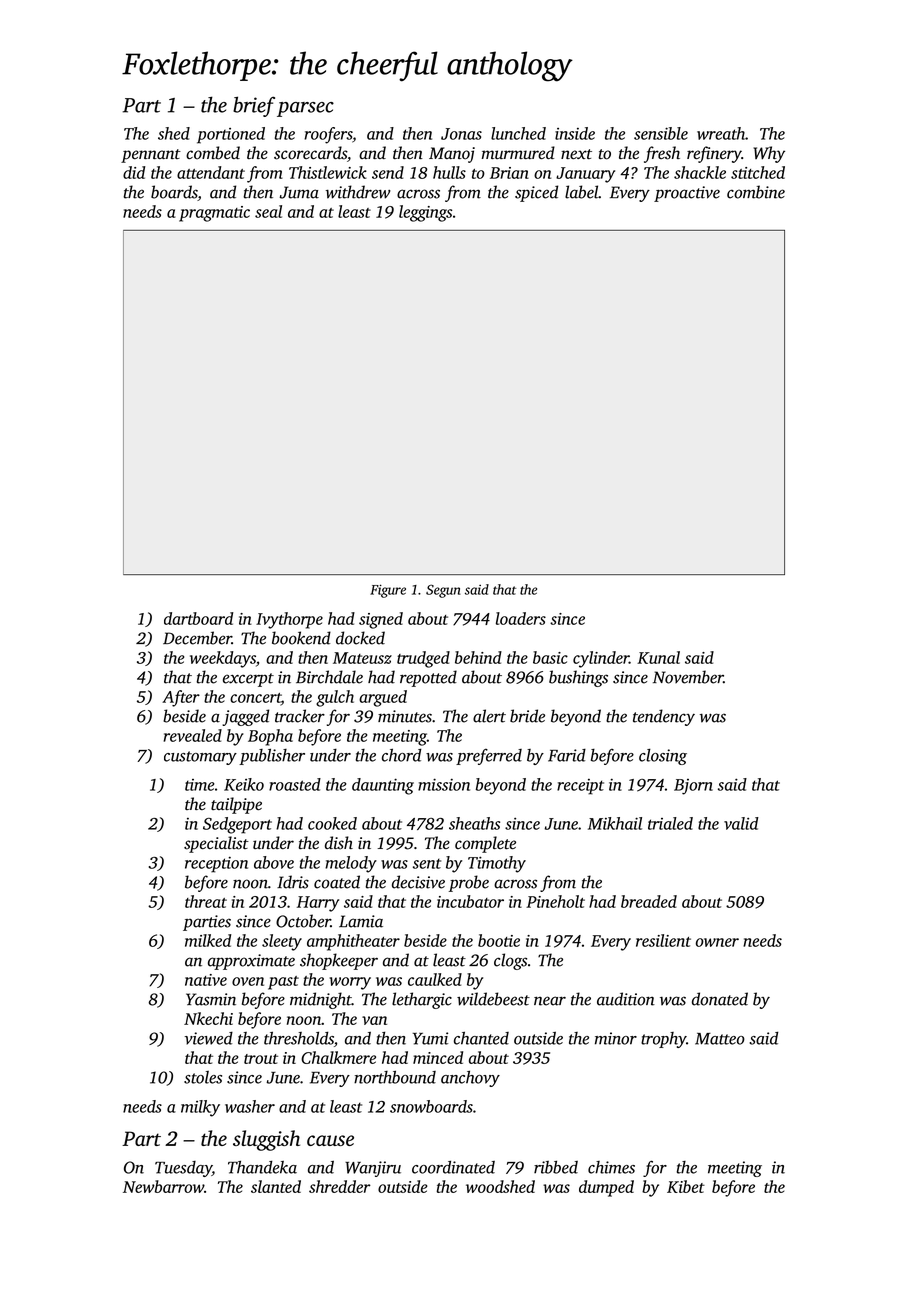 The height and width of the document is (1316, 908). Describe the element at coordinates (214, 214) in the document. I see `pragmatic` at that location.
